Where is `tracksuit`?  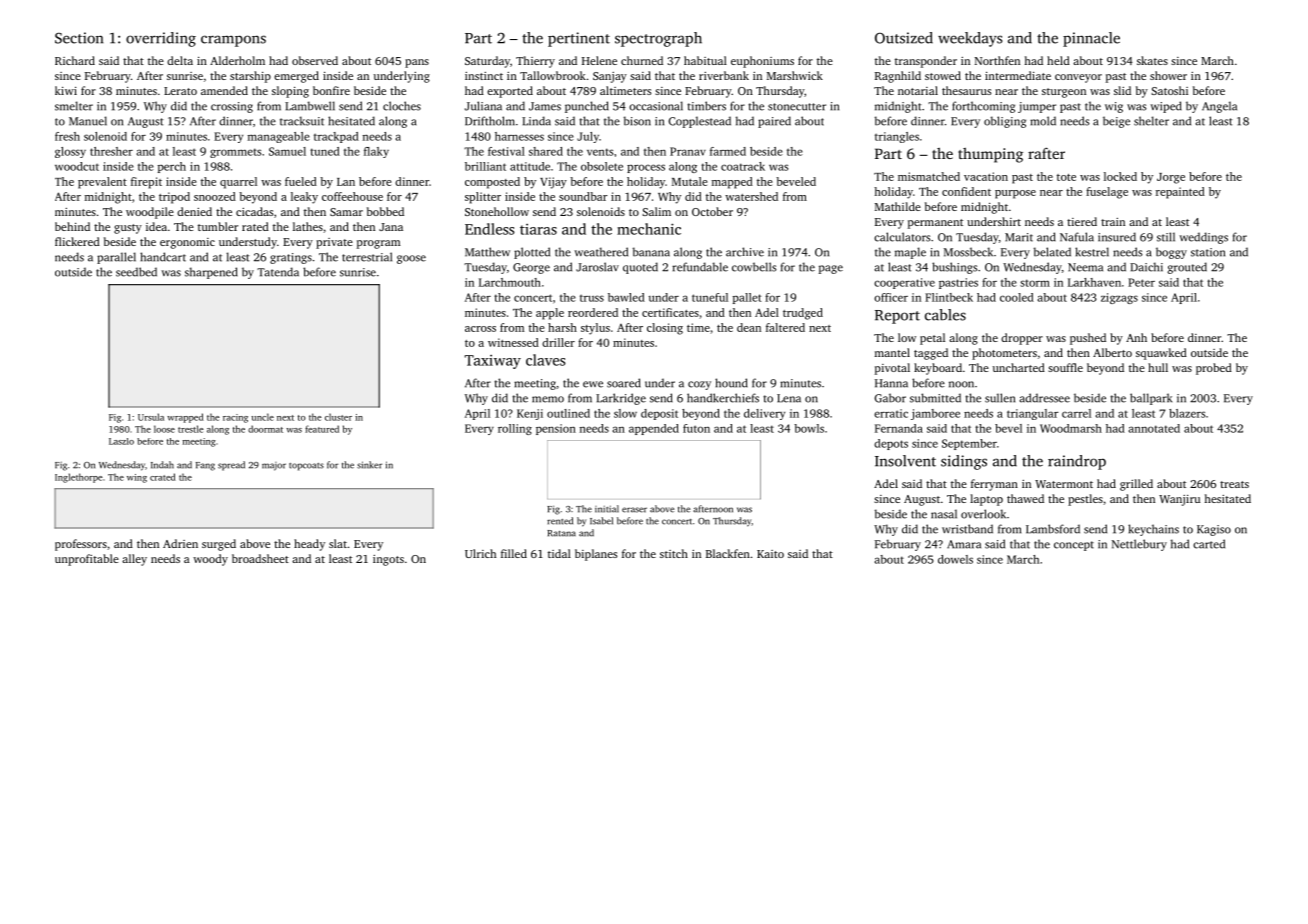 tracksuit is located at coordinates (302, 121).
